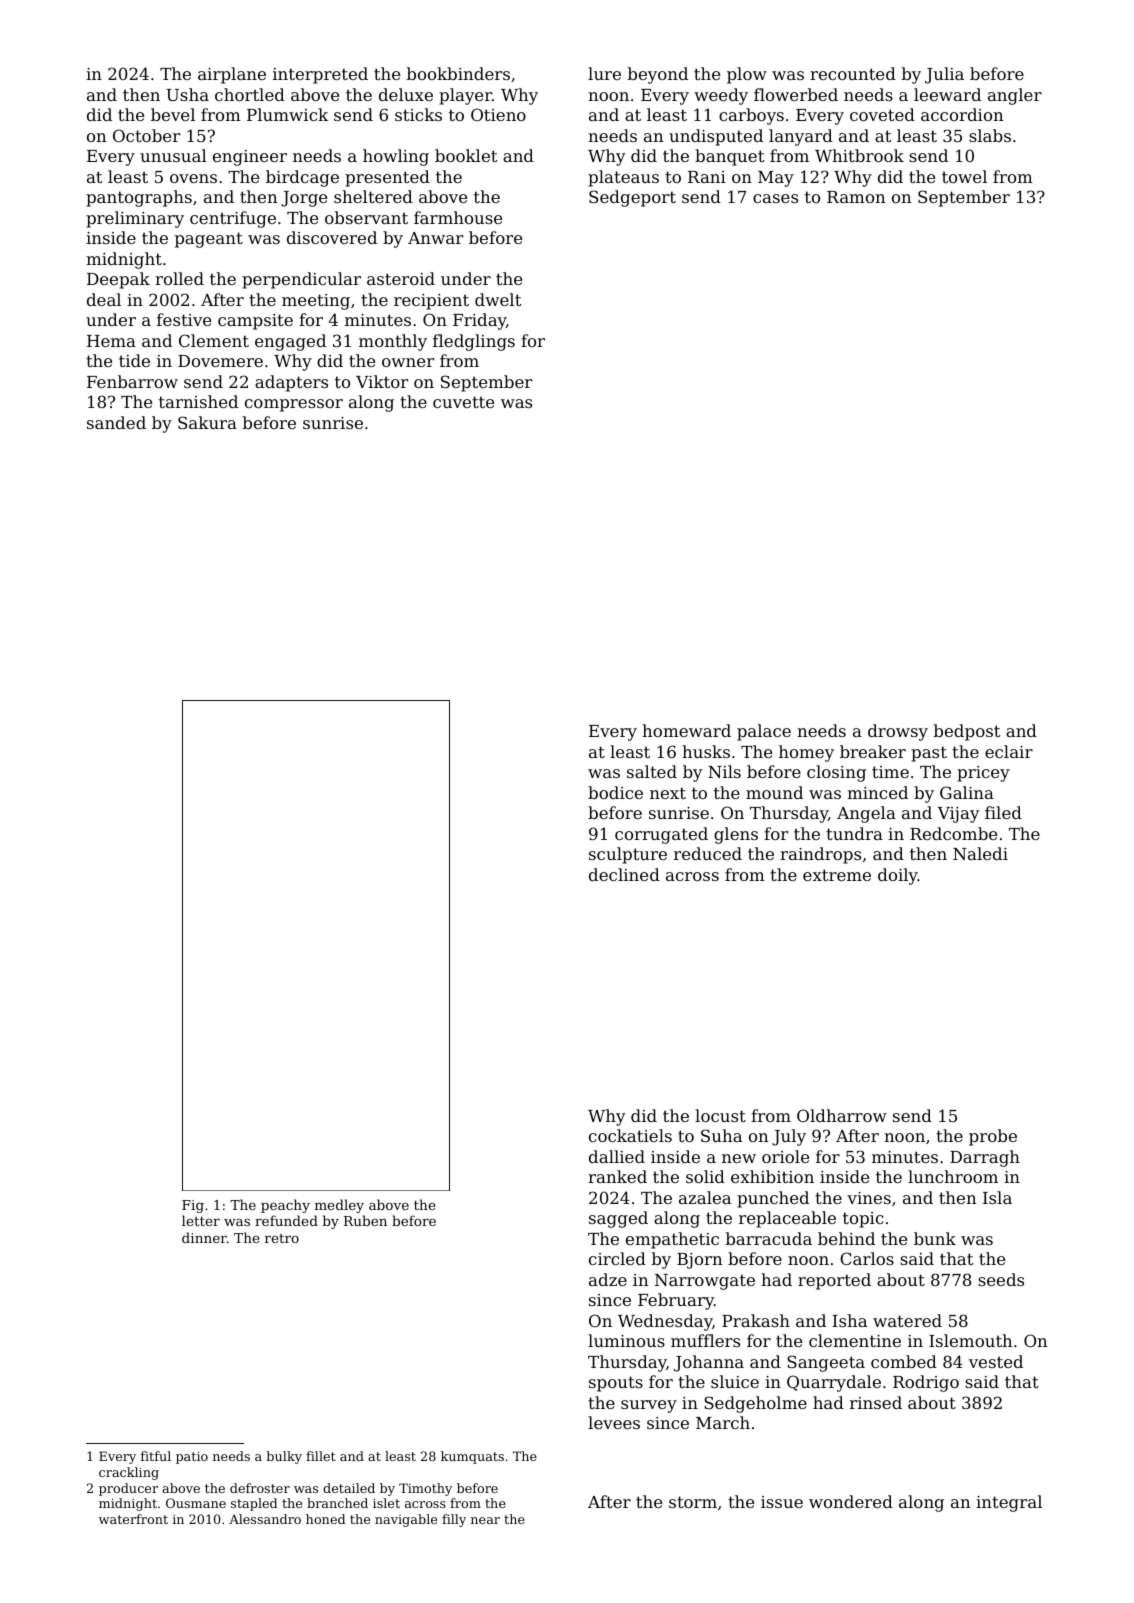 Image resolution: width=1134 pixels, height=1603 pixels. I want to click on lure, so click(604, 73).
